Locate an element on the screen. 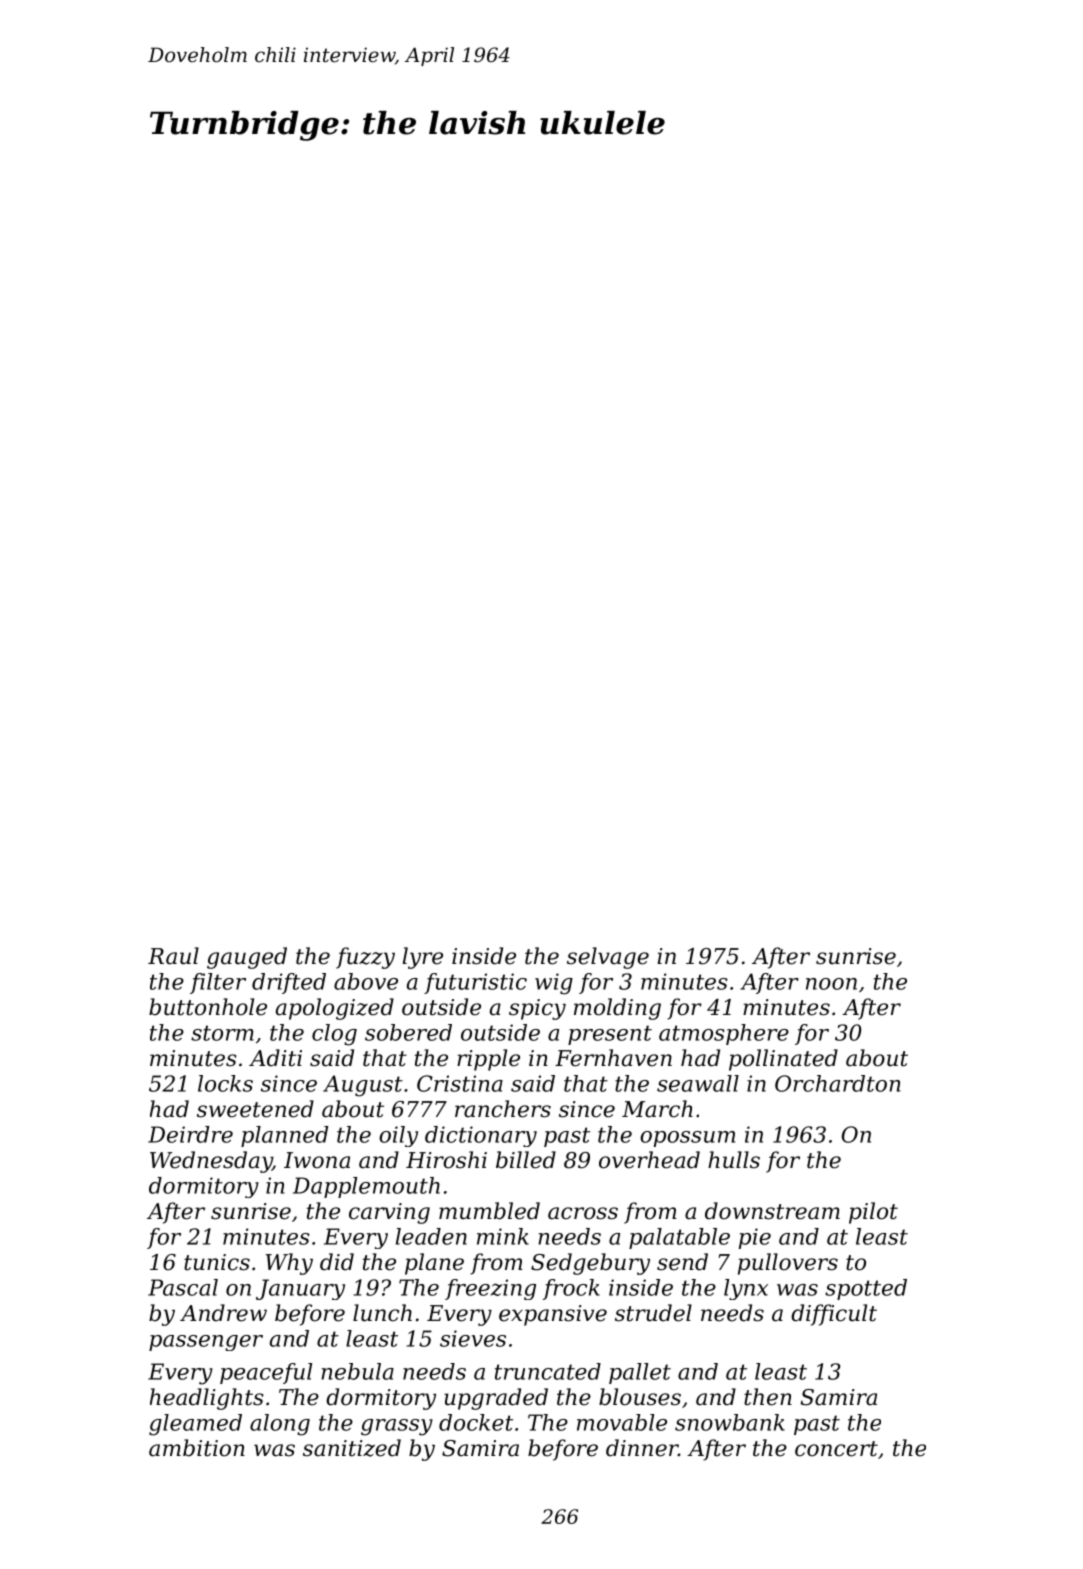 The width and height of the screenshot is (1083, 1569). Why is located at coordinates (289, 1264).
